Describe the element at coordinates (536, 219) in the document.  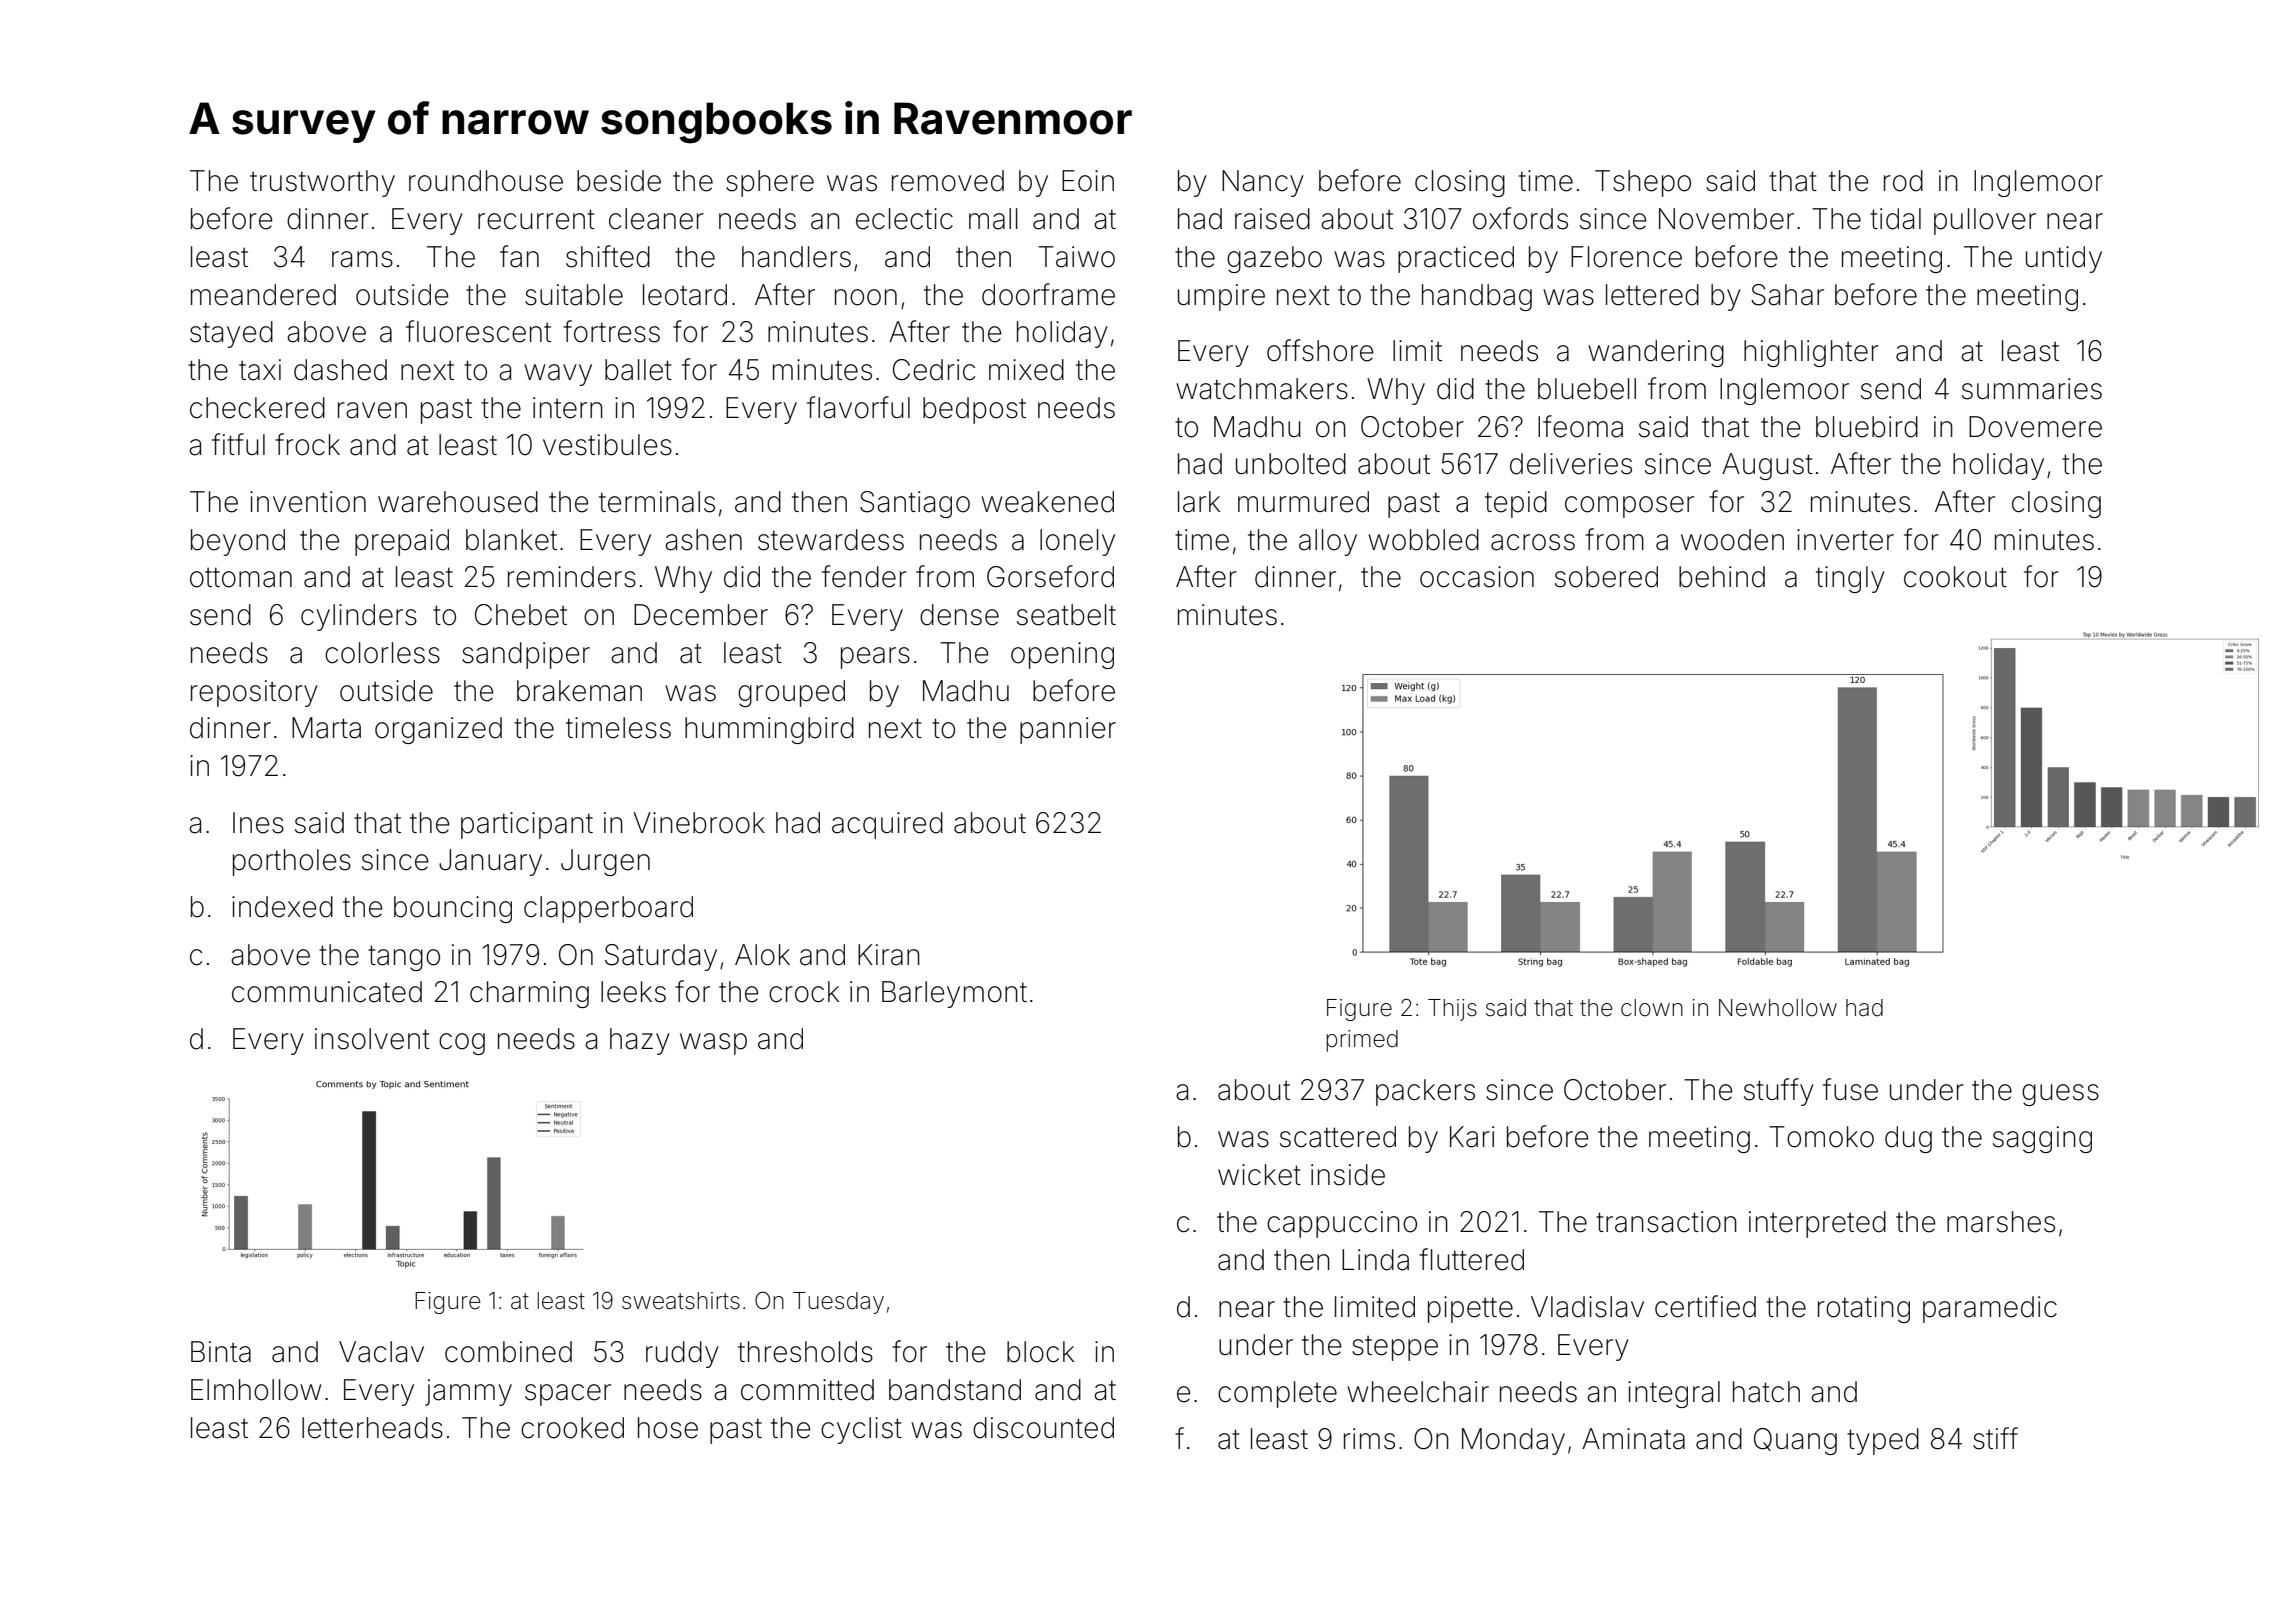
I see `recurrent` at that location.
